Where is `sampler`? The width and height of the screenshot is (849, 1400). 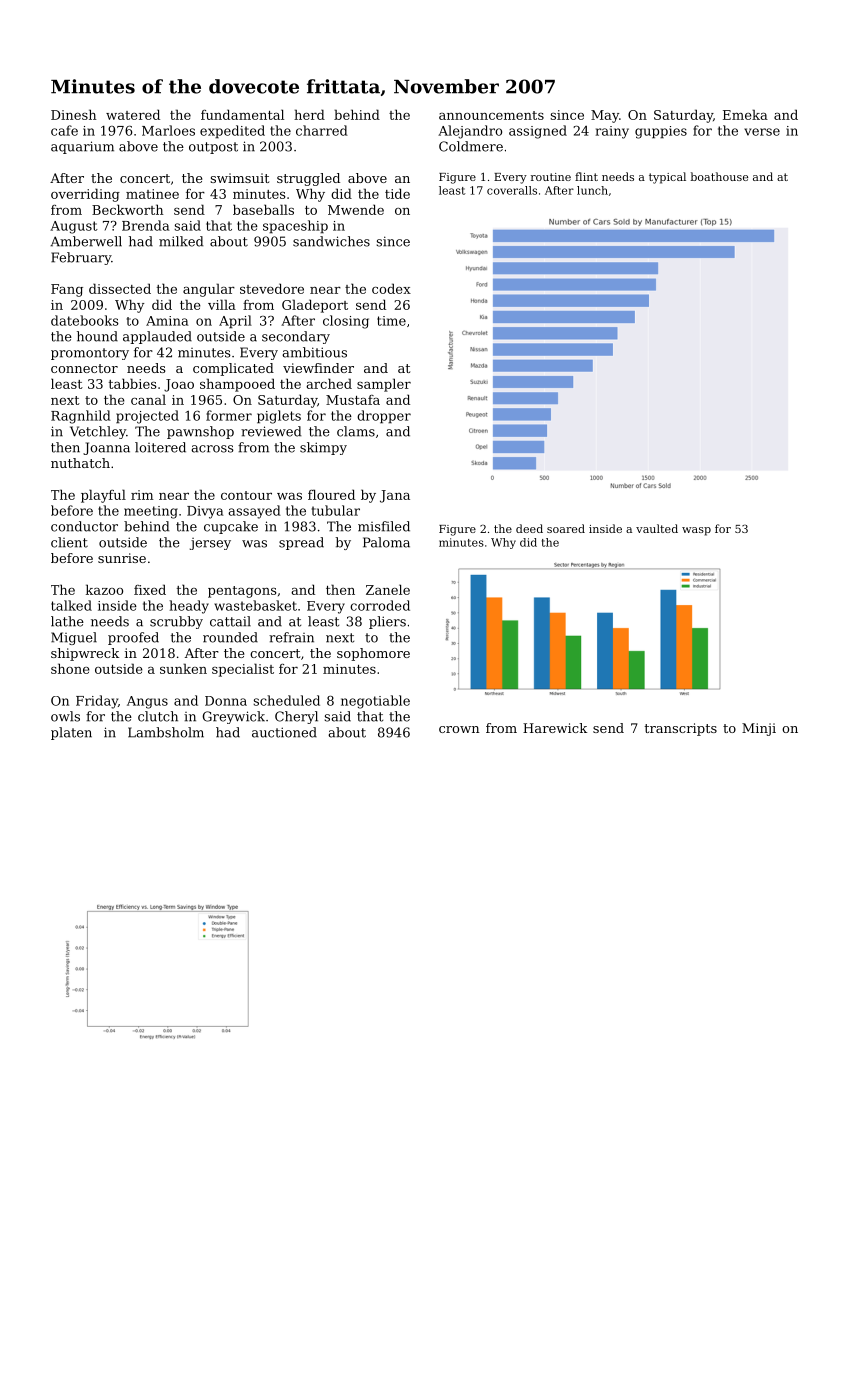 sampler is located at coordinates (384, 385).
